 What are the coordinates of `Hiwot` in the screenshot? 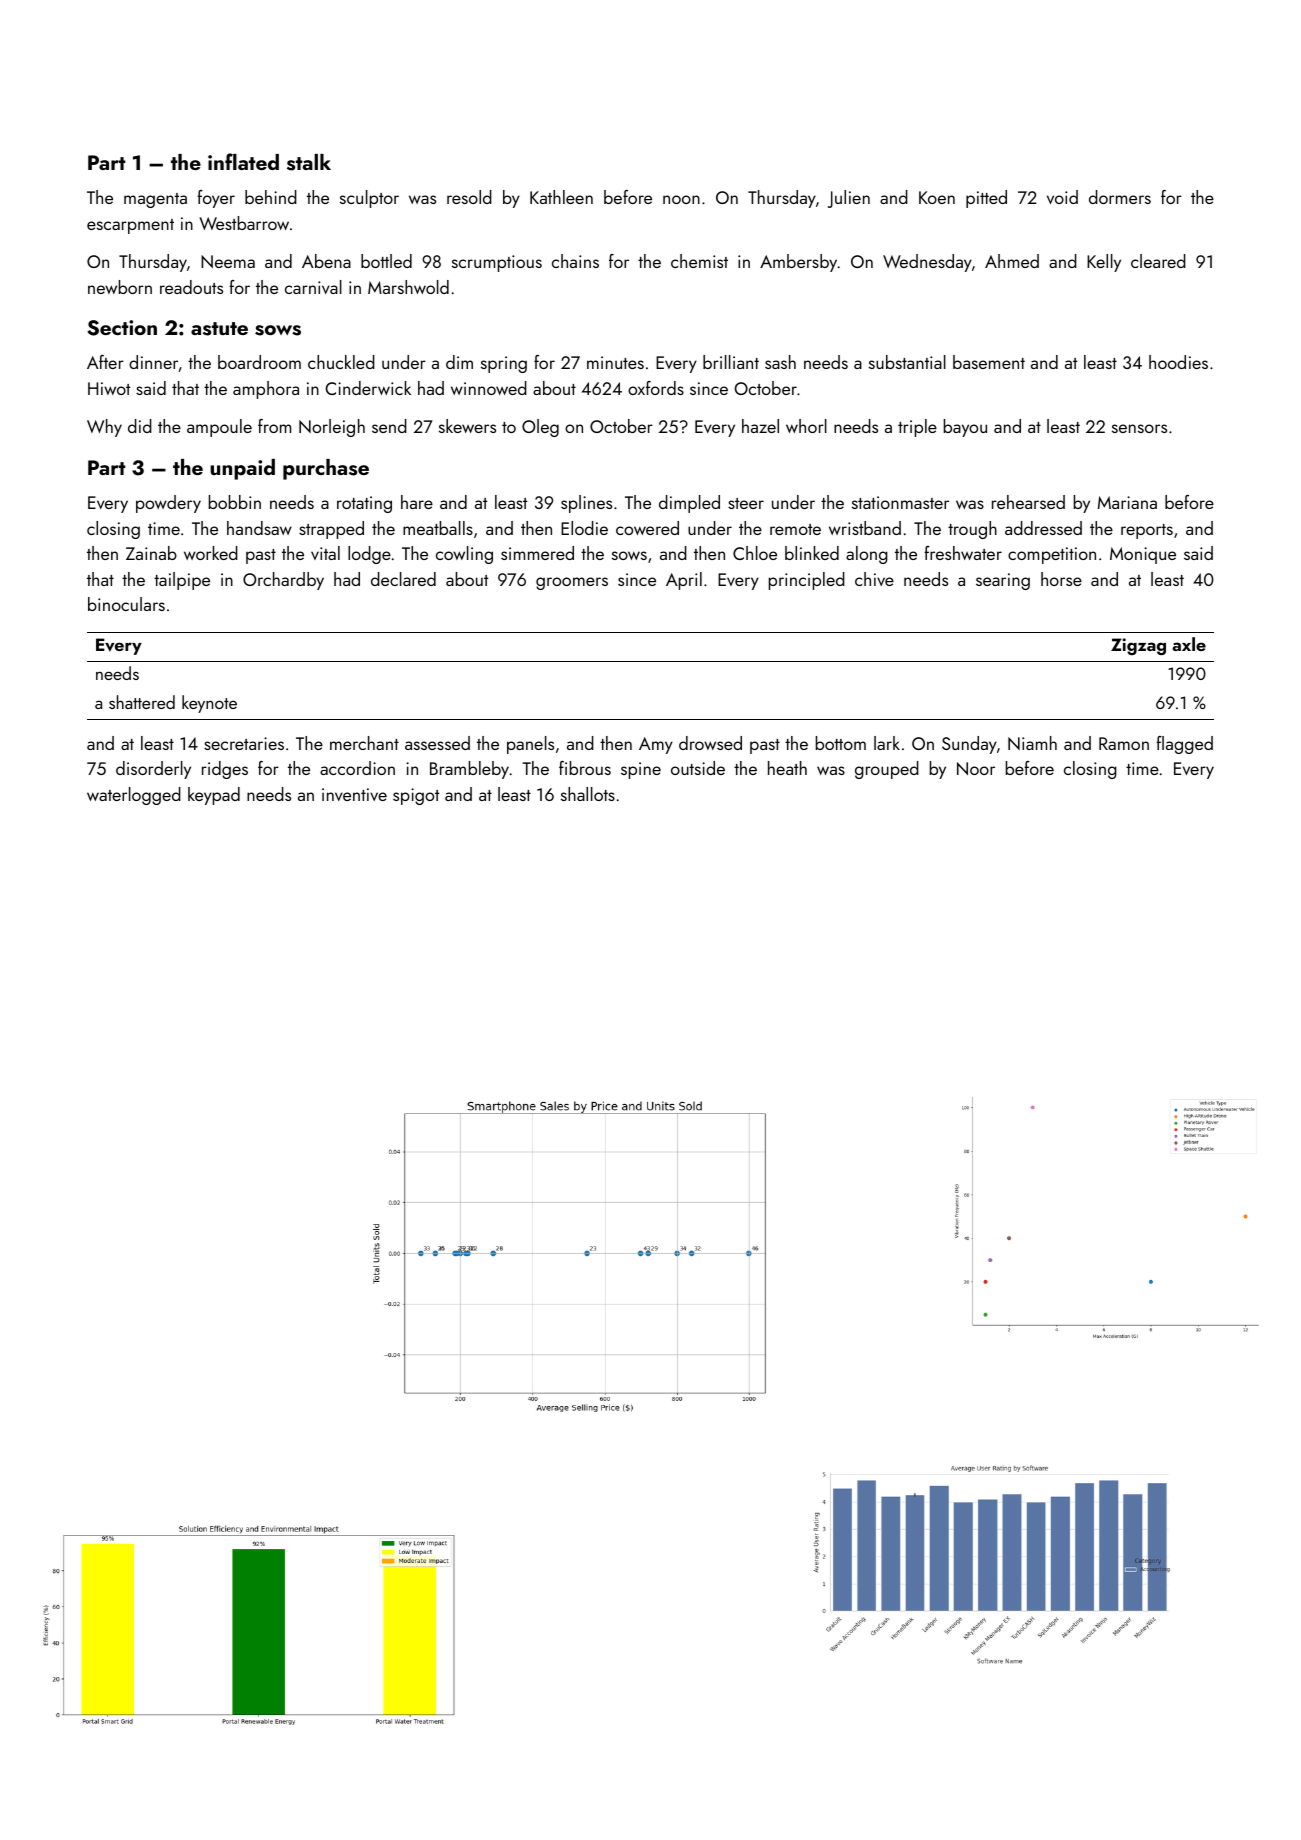 It's located at (109, 388).
